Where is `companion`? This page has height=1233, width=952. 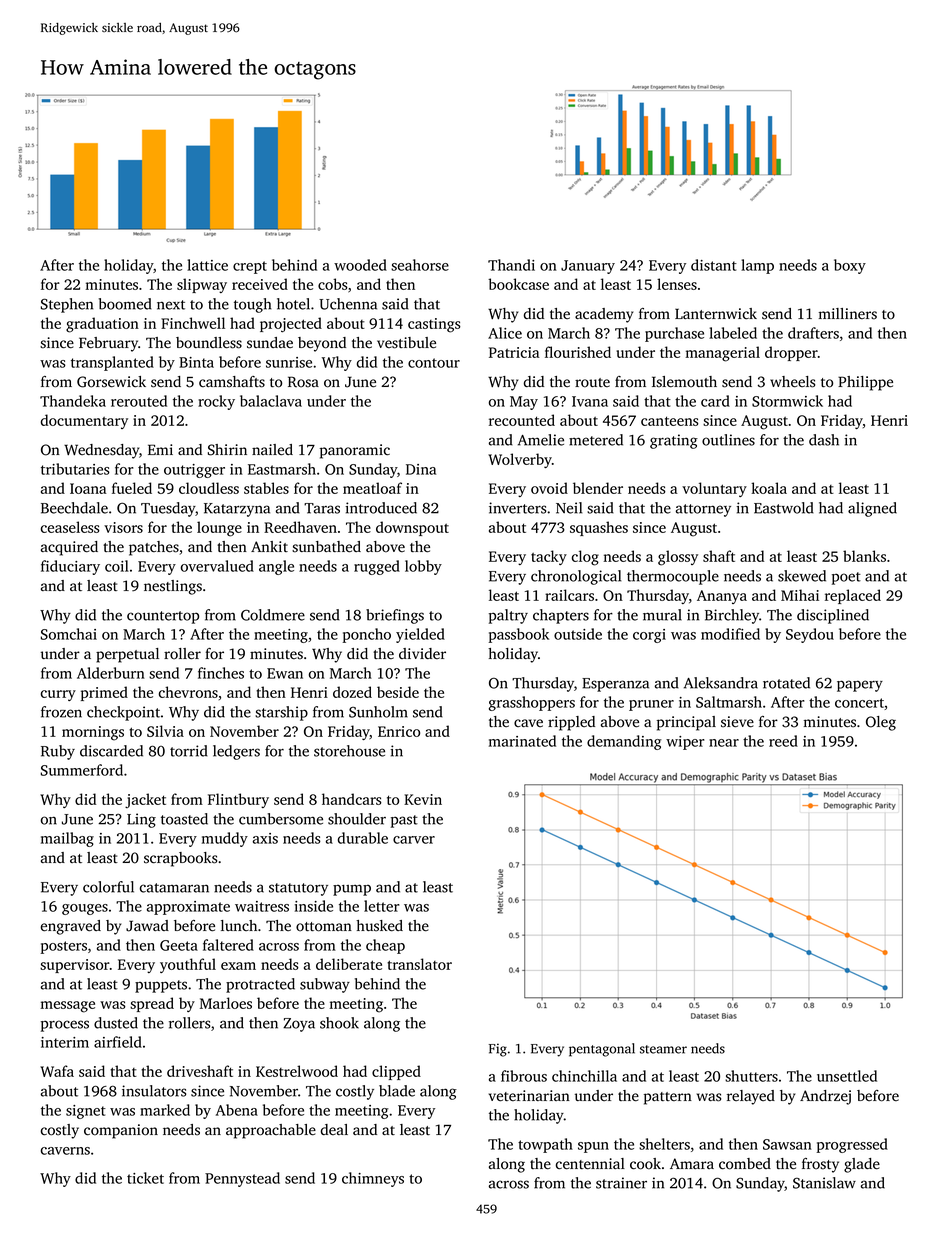 companion is located at coordinates (121, 1131).
